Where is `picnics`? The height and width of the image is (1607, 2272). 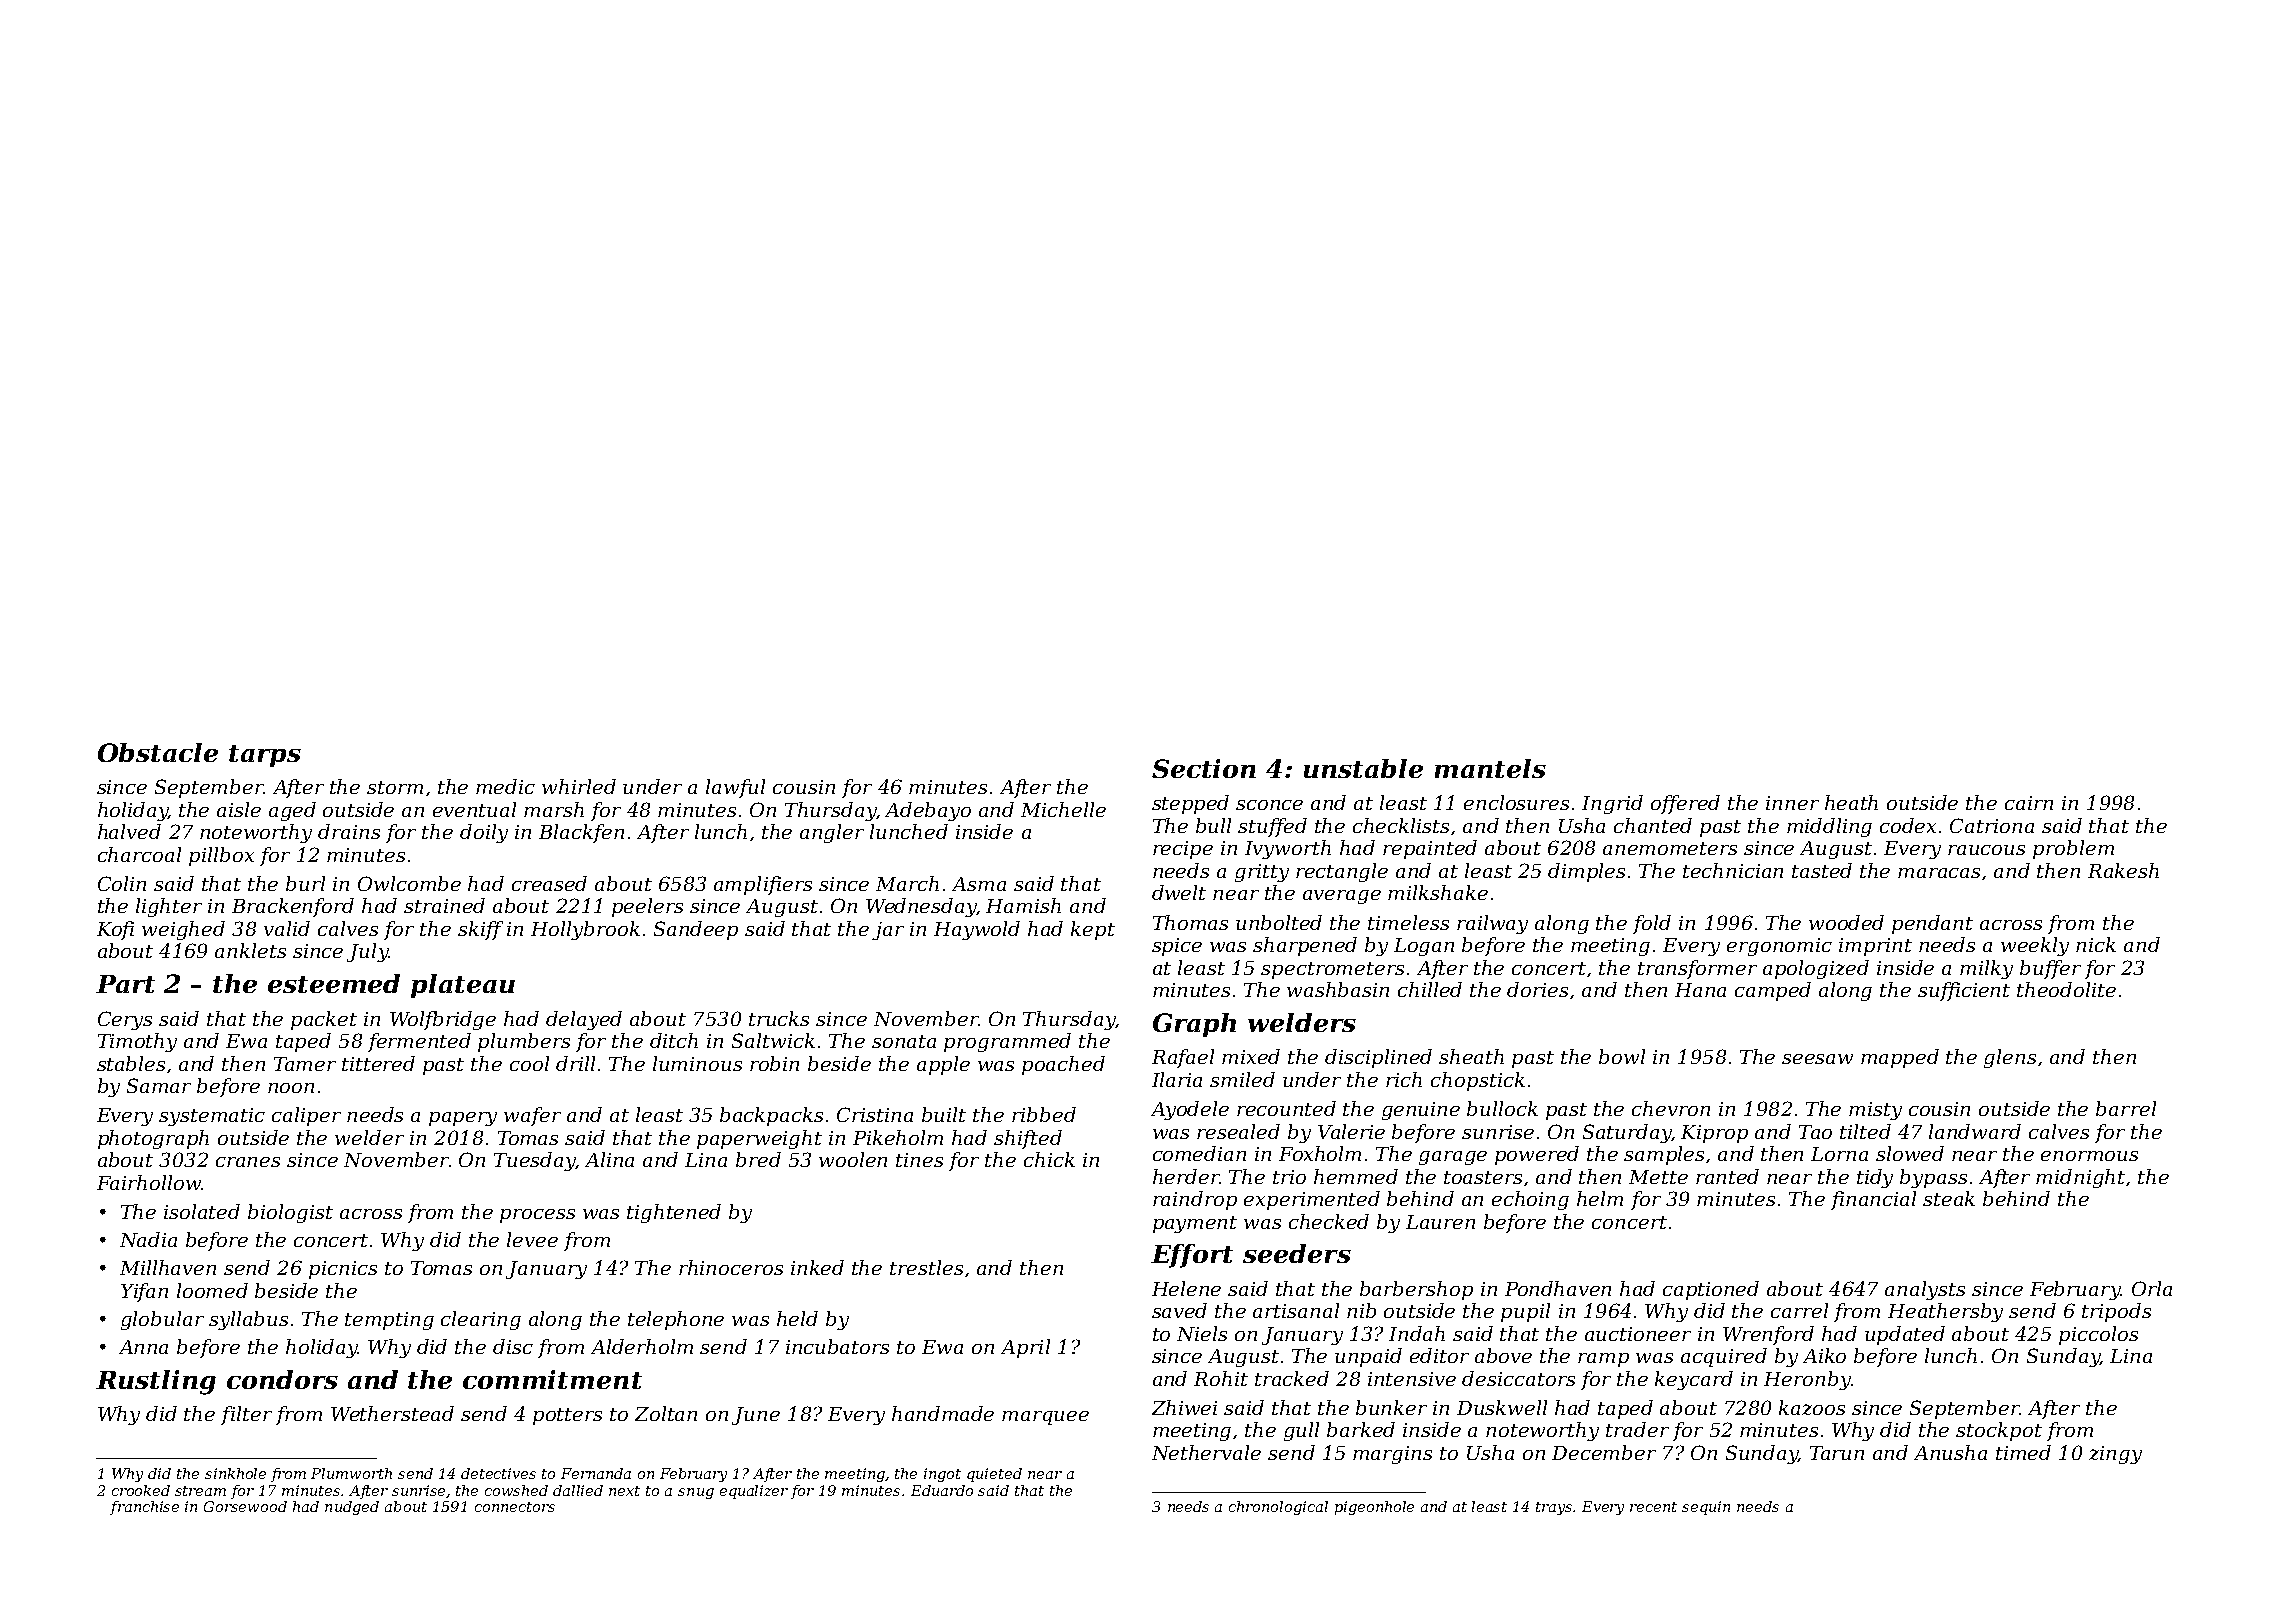
picnics is located at coordinates (343, 1270).
